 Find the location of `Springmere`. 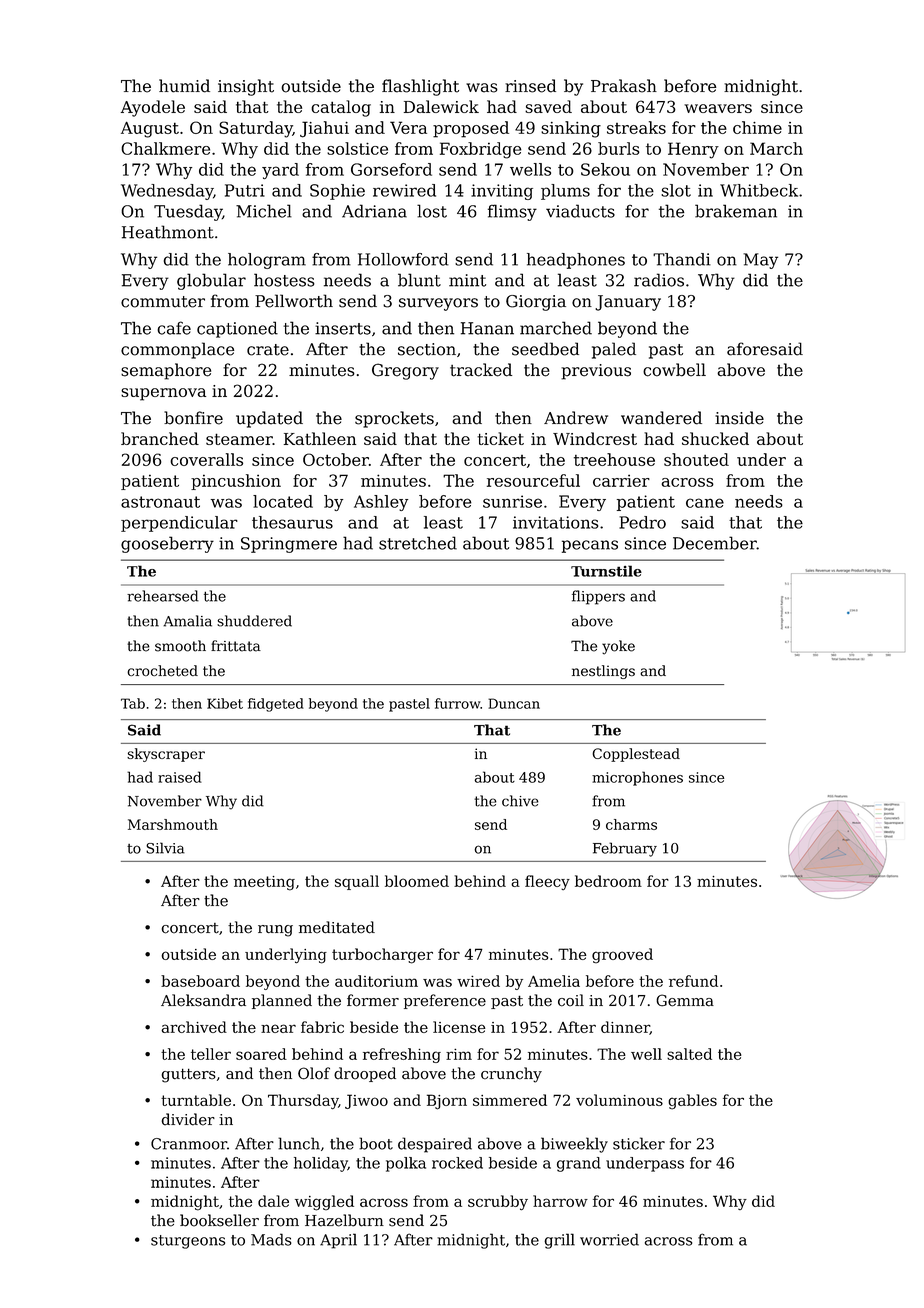

Springmere is located at coordinates (289, 545).
